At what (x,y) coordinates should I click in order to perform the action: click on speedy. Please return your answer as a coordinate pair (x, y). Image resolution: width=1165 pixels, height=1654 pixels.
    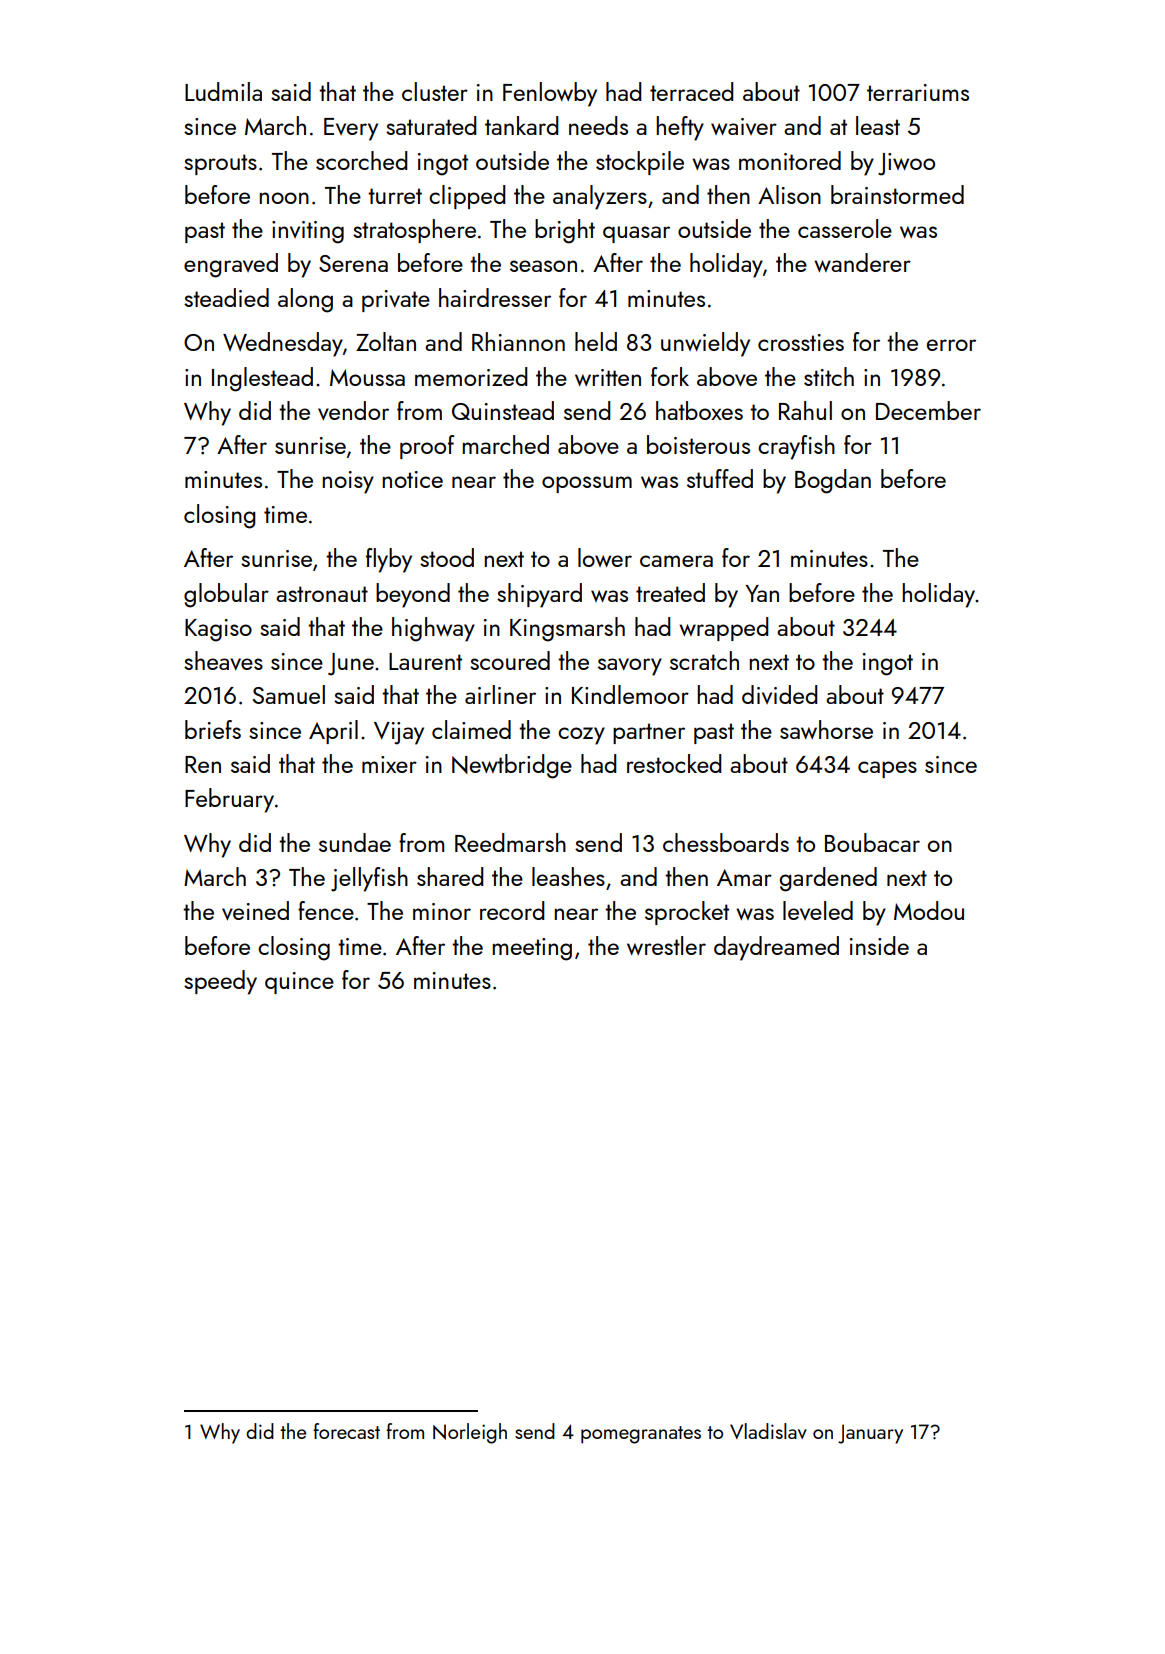
    Looking at the image, I should click on (220, 982).
